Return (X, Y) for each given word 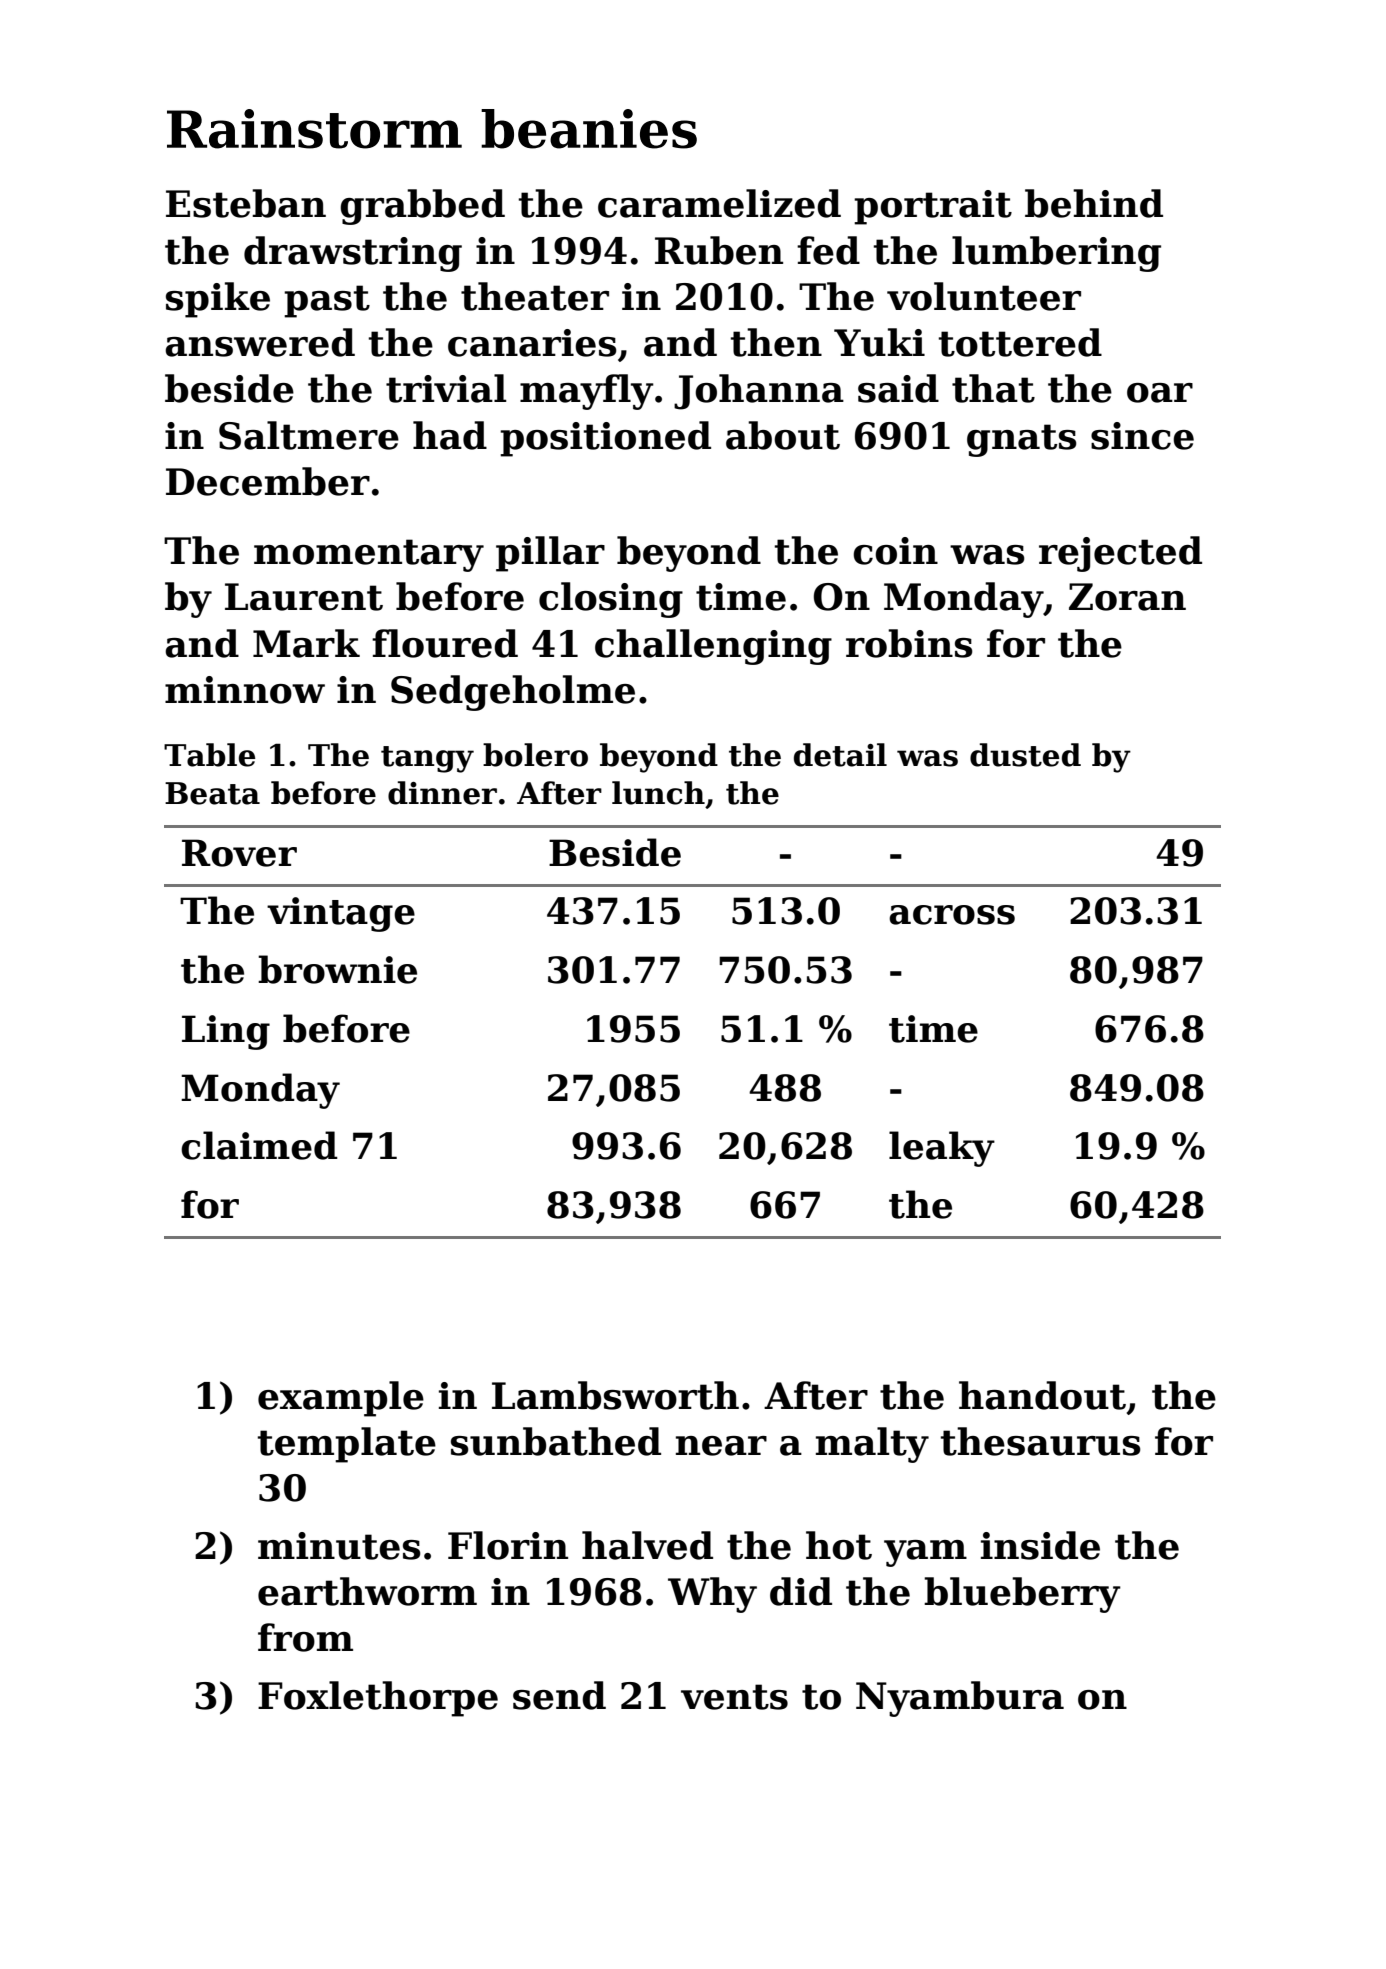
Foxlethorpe (378, 1699)
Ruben (719, 250)
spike (218, 300)
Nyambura (960, 1699)
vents (734, 1697)
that (993, 388)
